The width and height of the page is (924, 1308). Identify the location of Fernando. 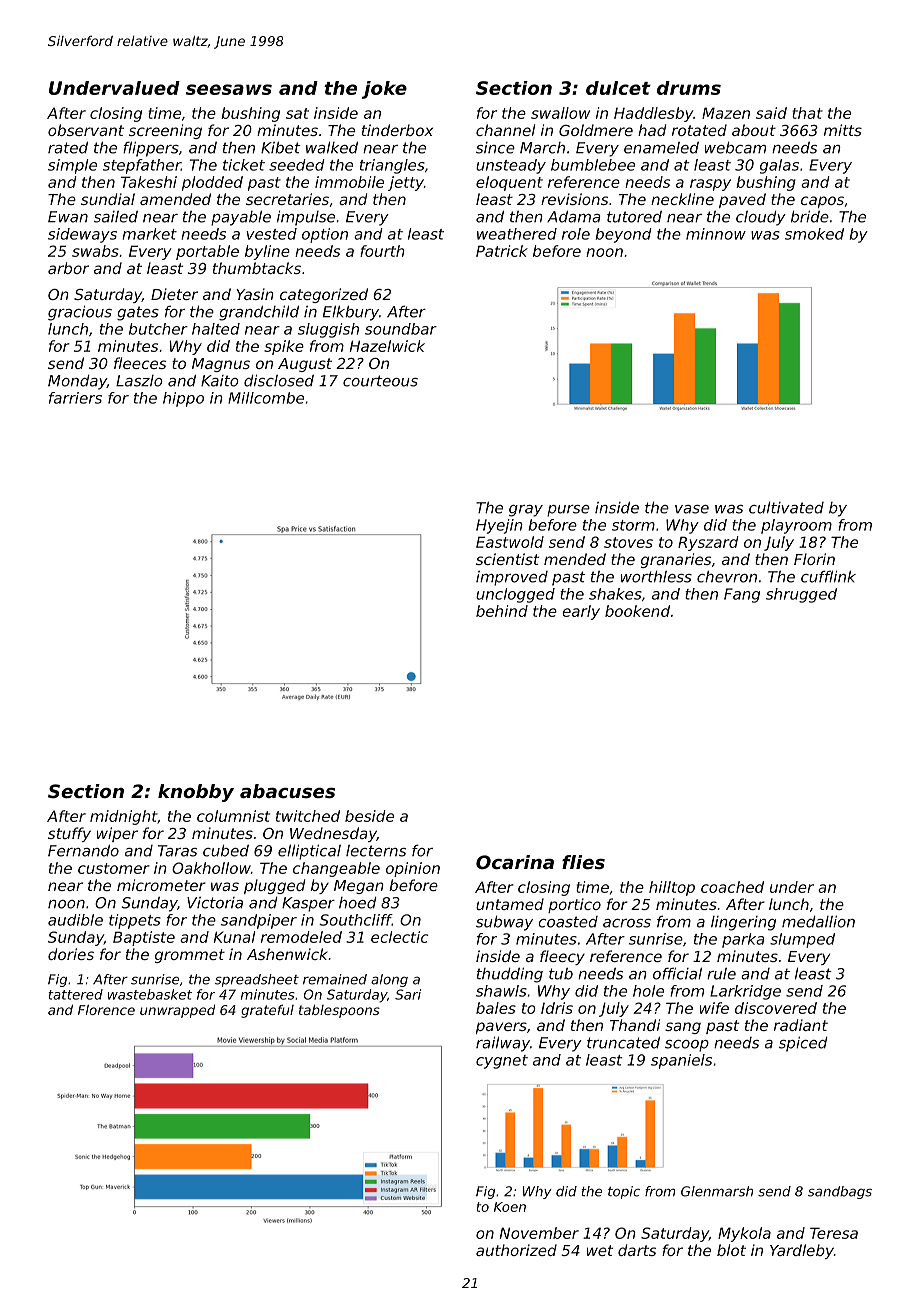
(83, 850).
